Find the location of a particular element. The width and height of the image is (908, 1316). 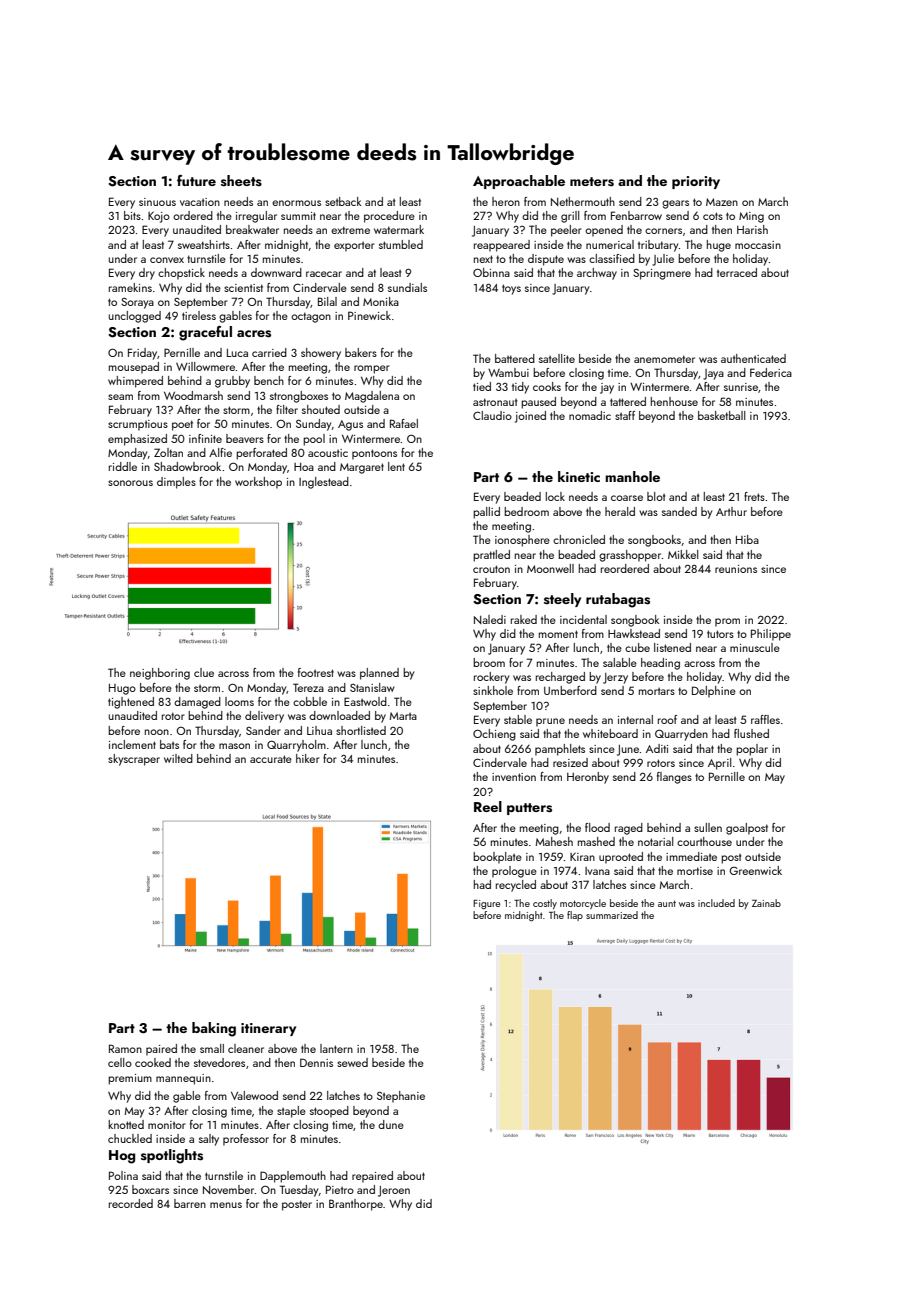

Approachable is located at coordinates (519, 182).
